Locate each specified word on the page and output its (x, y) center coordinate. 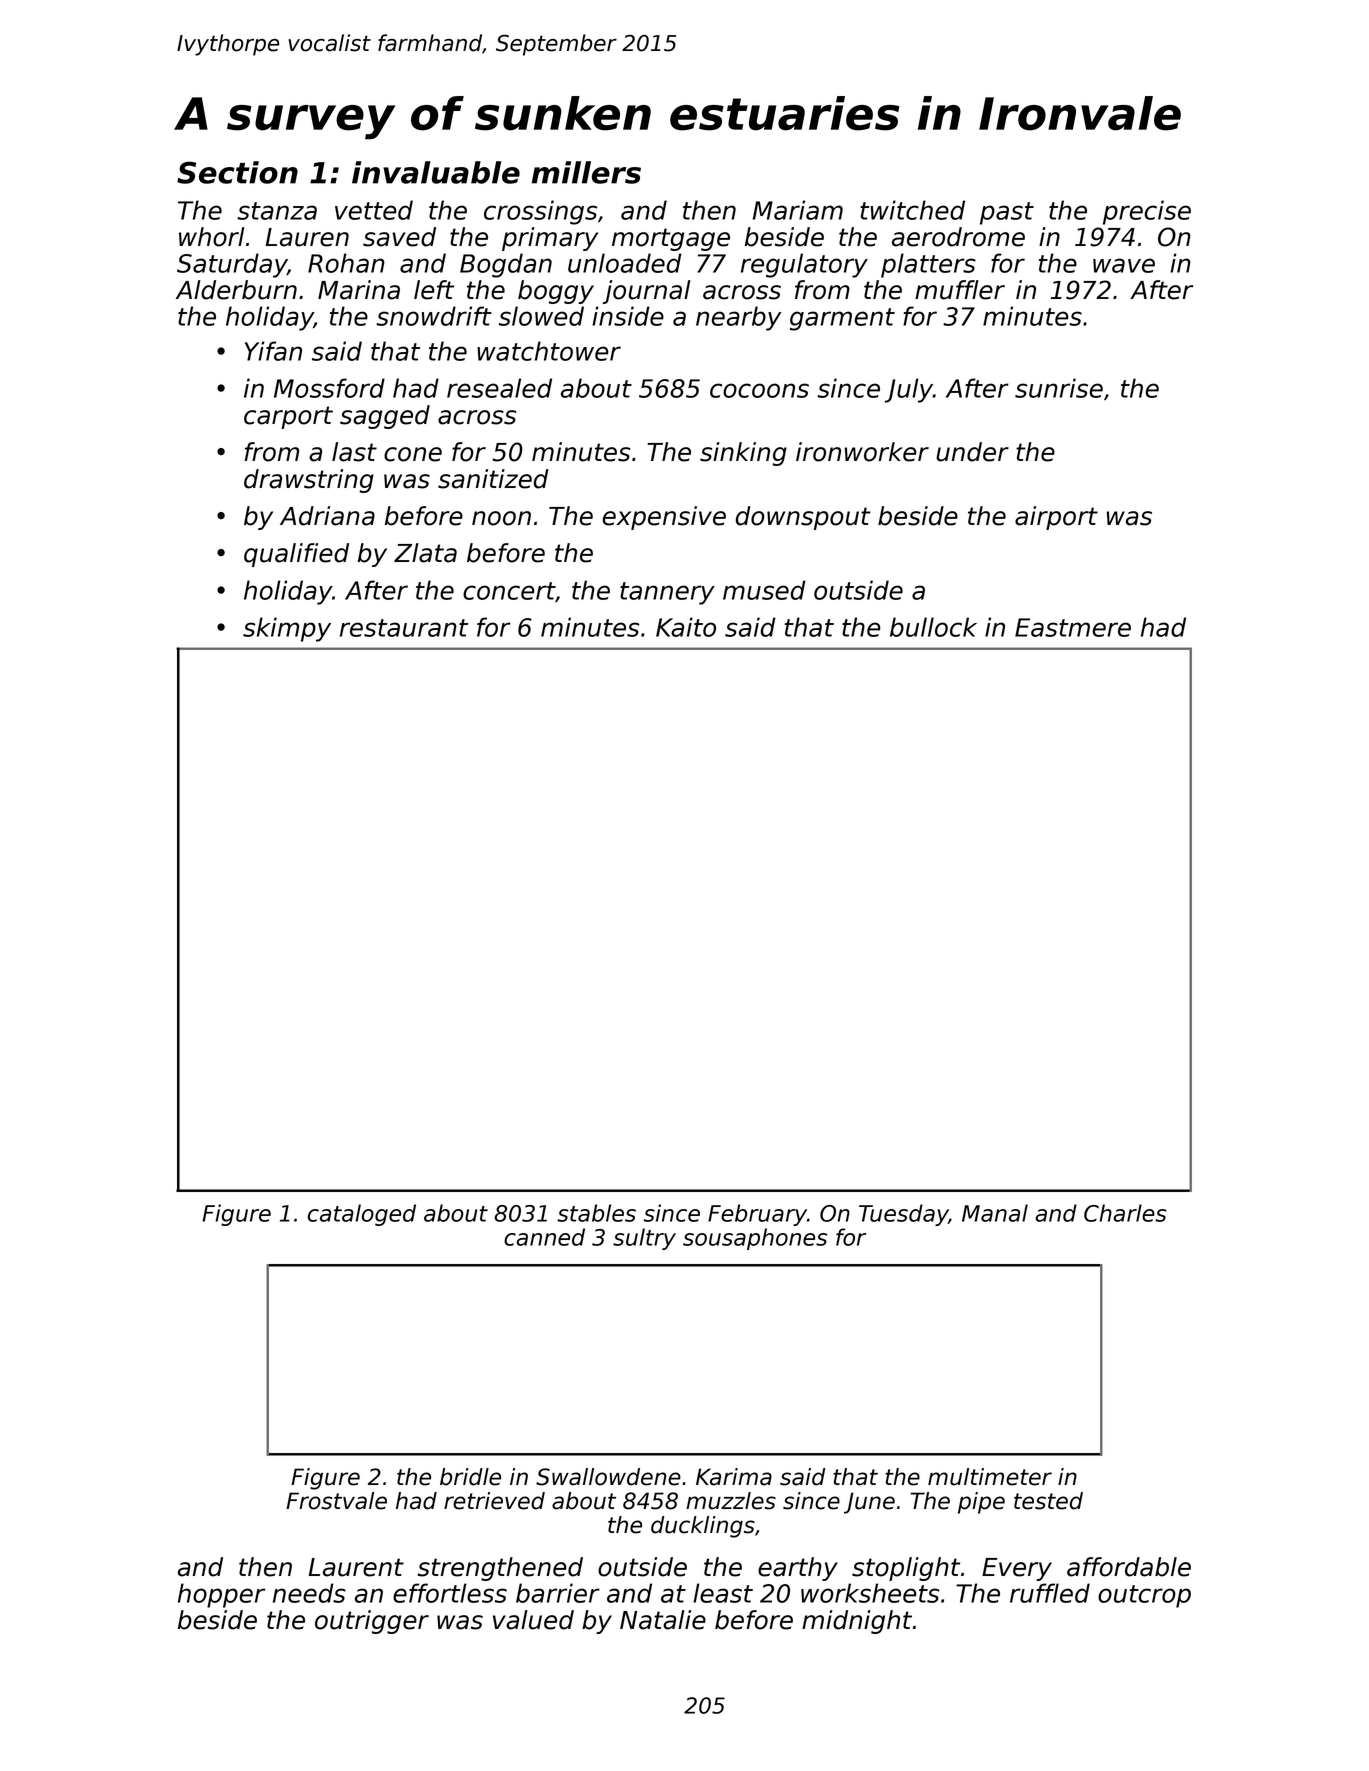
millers (586, 172)
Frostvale (336, 1501)
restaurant (404, 628)
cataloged (362, 1215)
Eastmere (1073, 627)
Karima (734, 1477)
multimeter (990, 1477)
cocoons (759, 390)
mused (764, 590)
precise (1147, 212)
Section (237, 172)
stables (596, 1213)
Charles (1125, 1213)
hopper (221, 1595)
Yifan (273, 351)
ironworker (862, 452)
